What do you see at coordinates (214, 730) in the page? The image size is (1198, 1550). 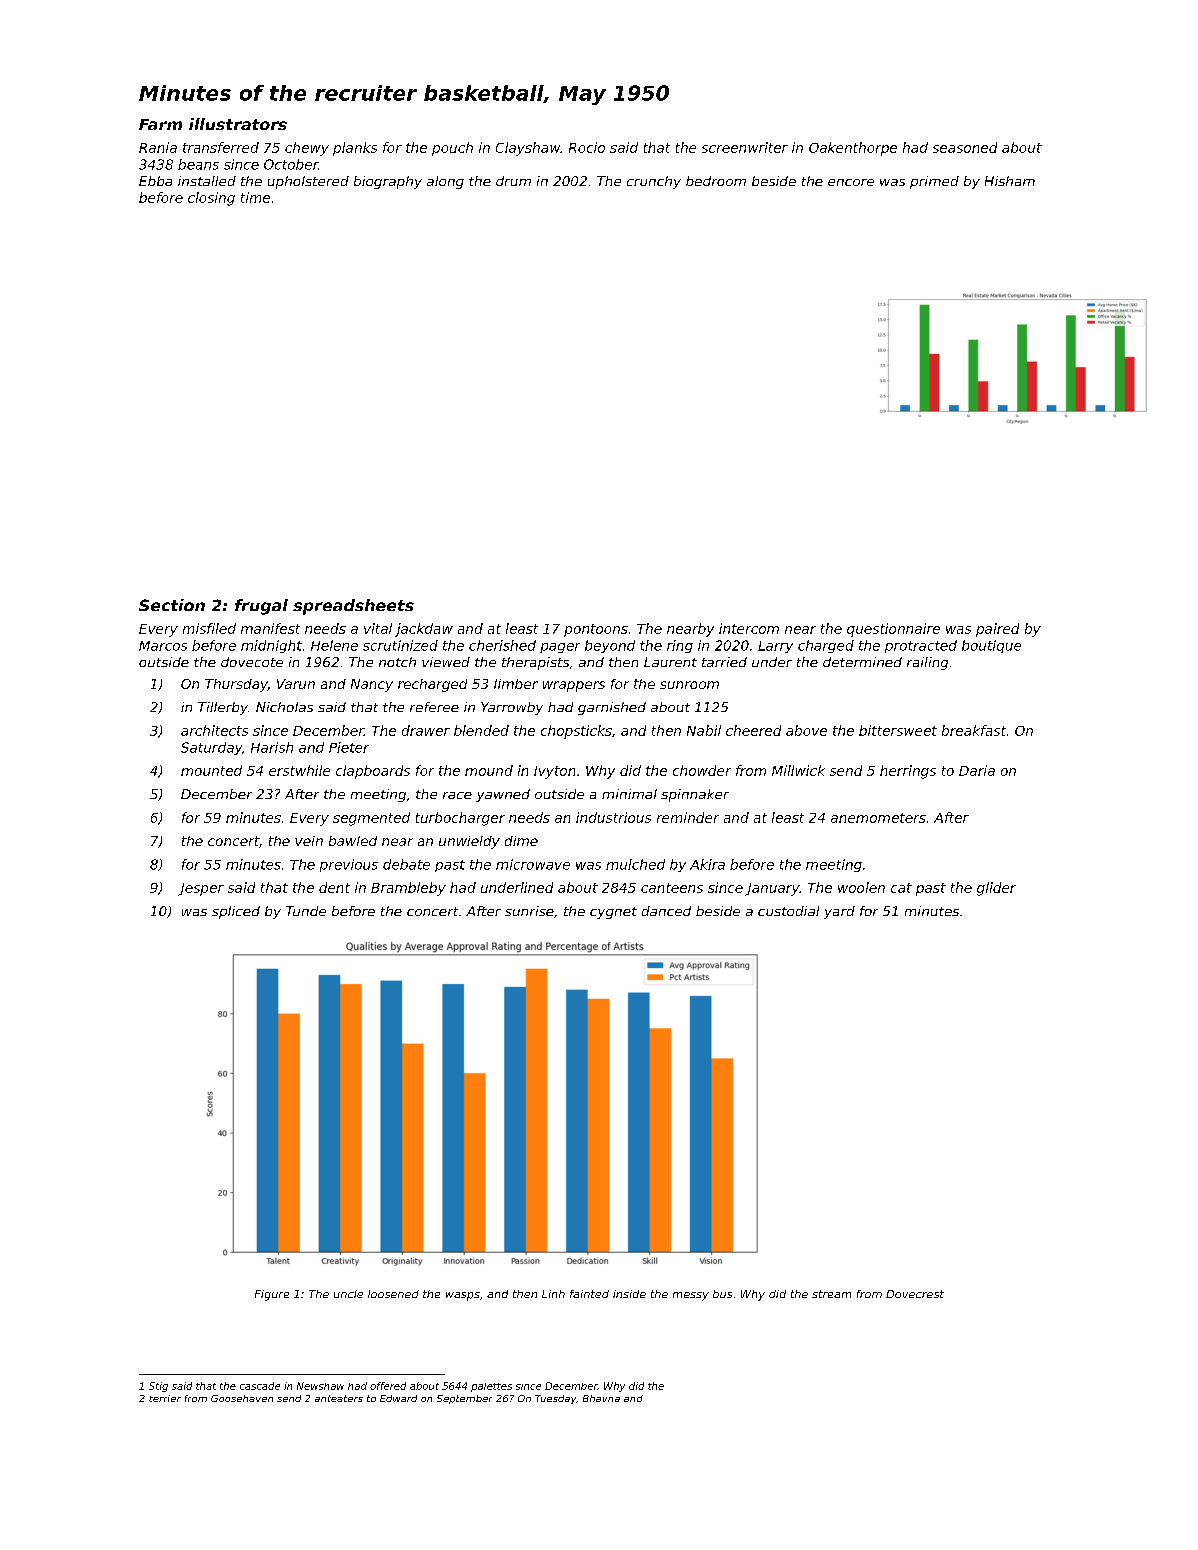 I see `architects` at bounding box center [214, 730].
